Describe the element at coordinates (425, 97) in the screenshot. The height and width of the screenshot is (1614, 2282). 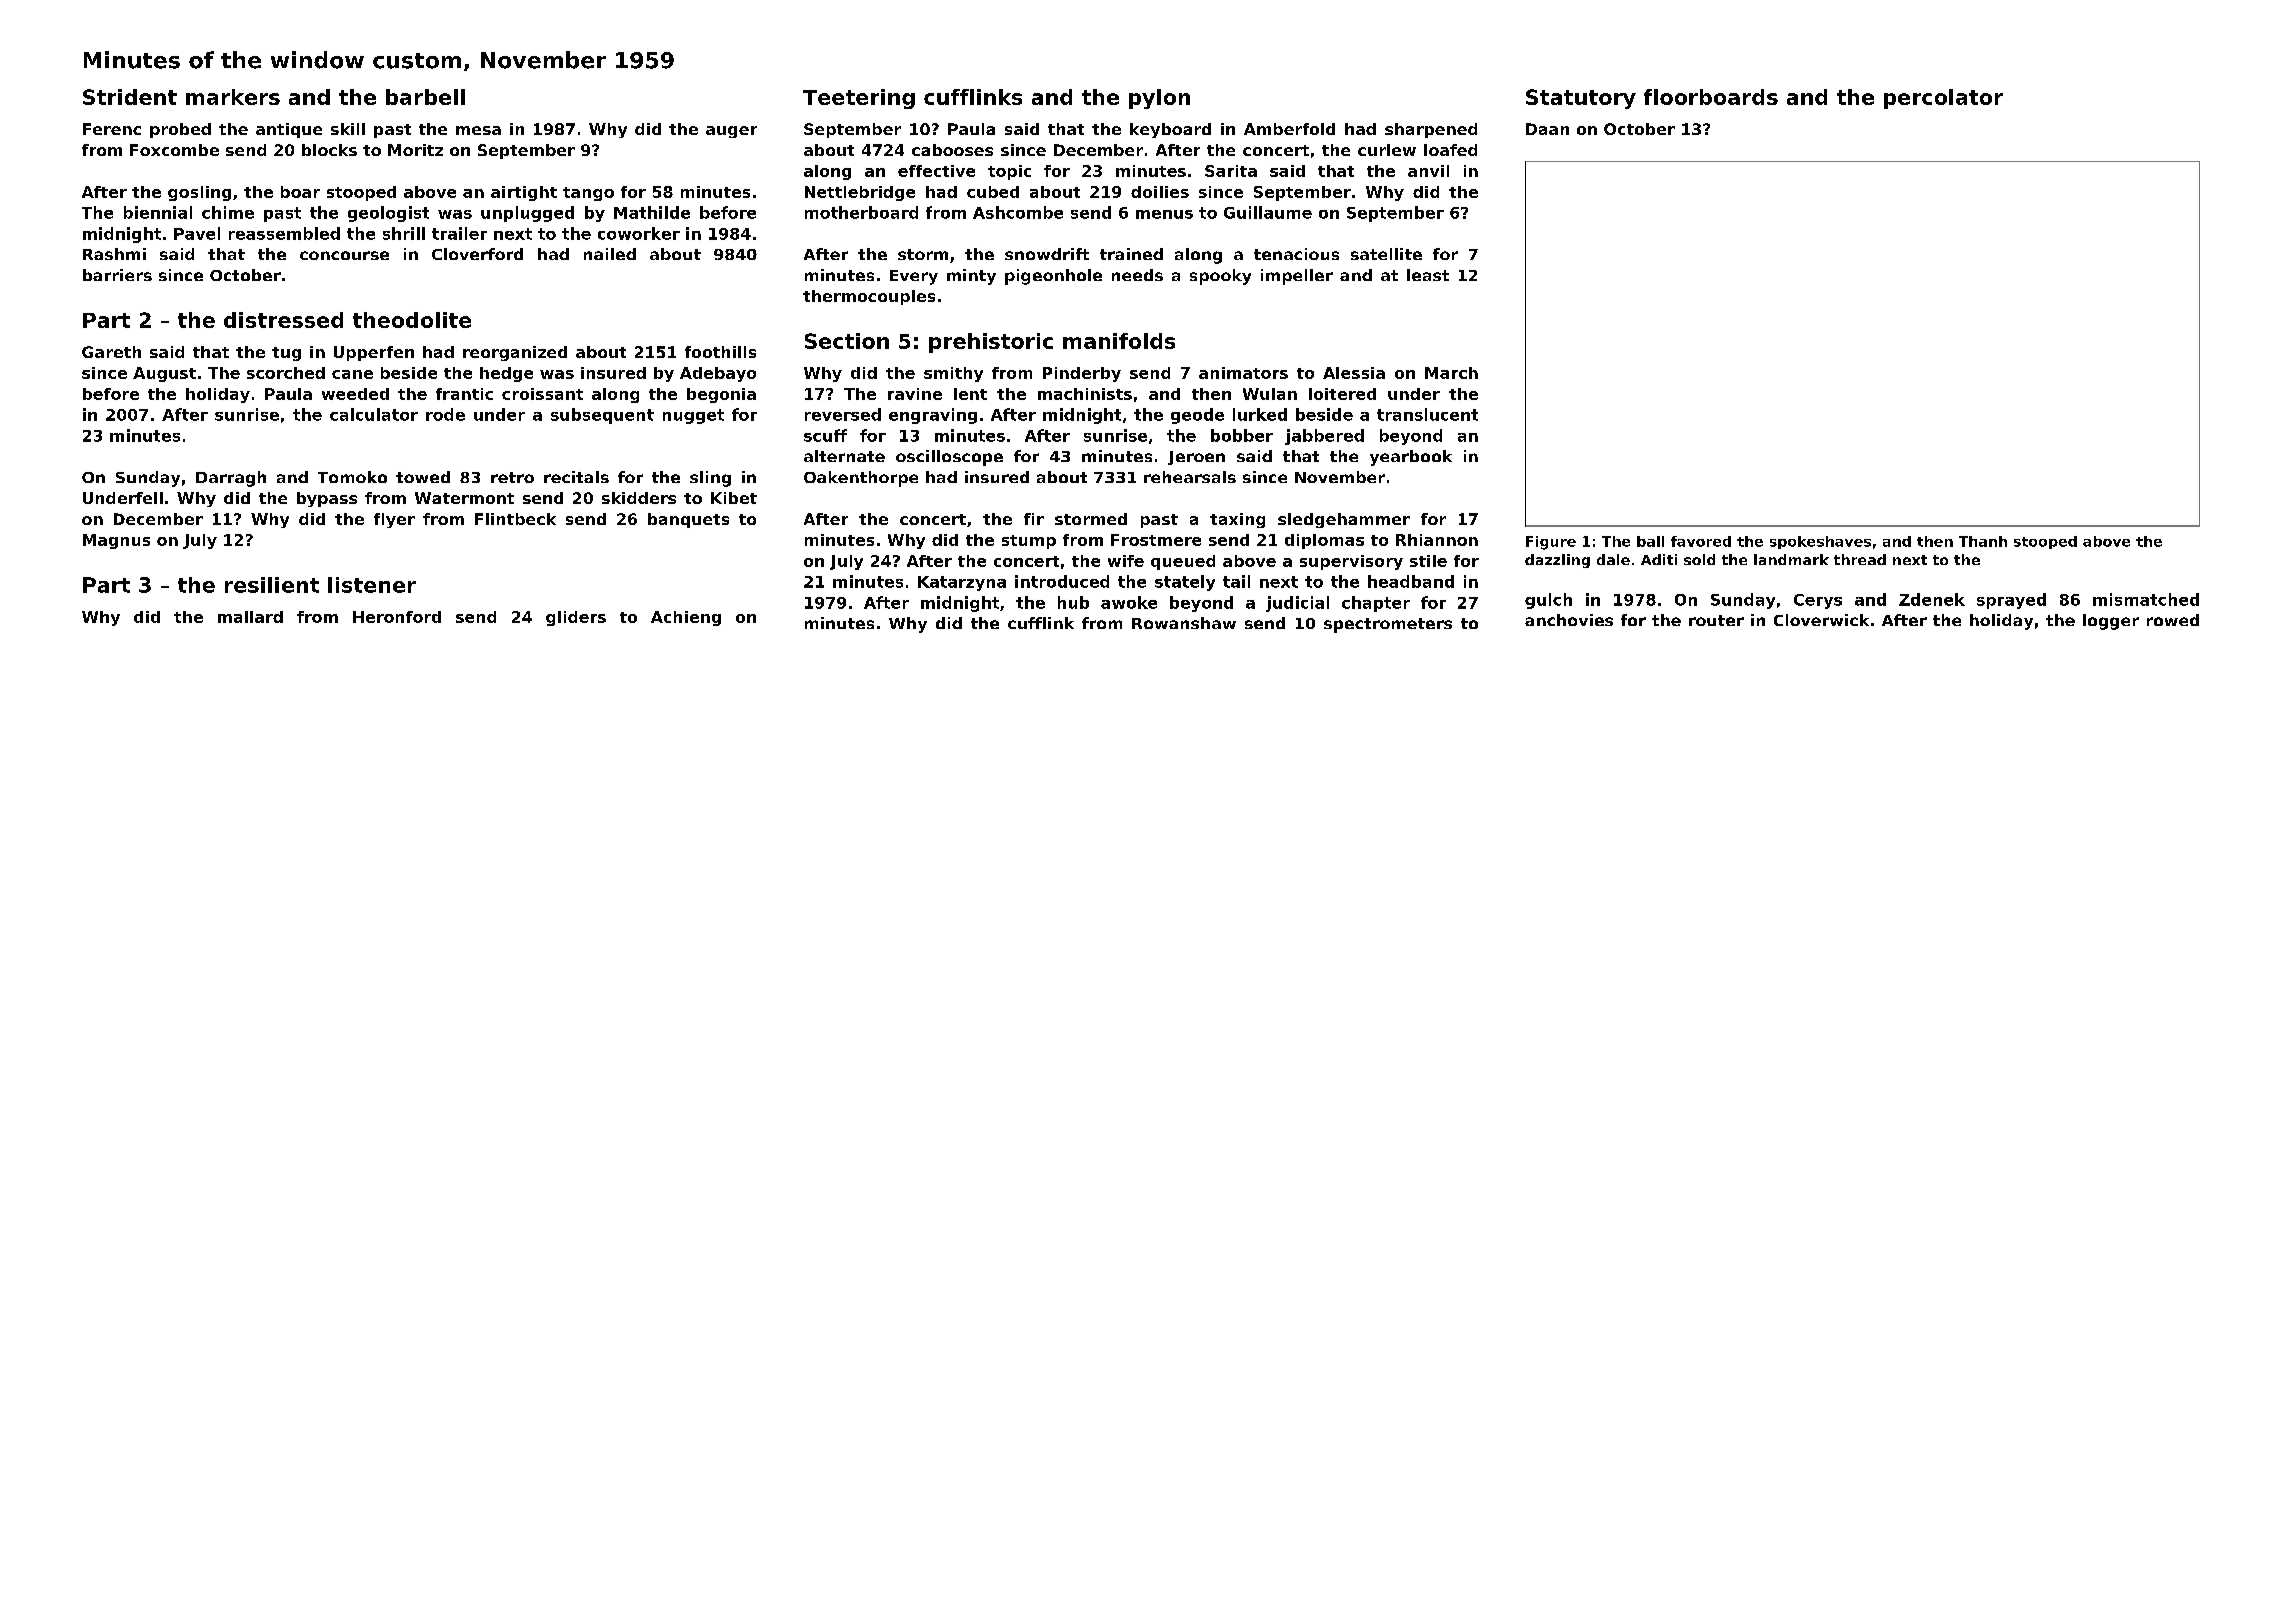
I see `barbell` at that location.
